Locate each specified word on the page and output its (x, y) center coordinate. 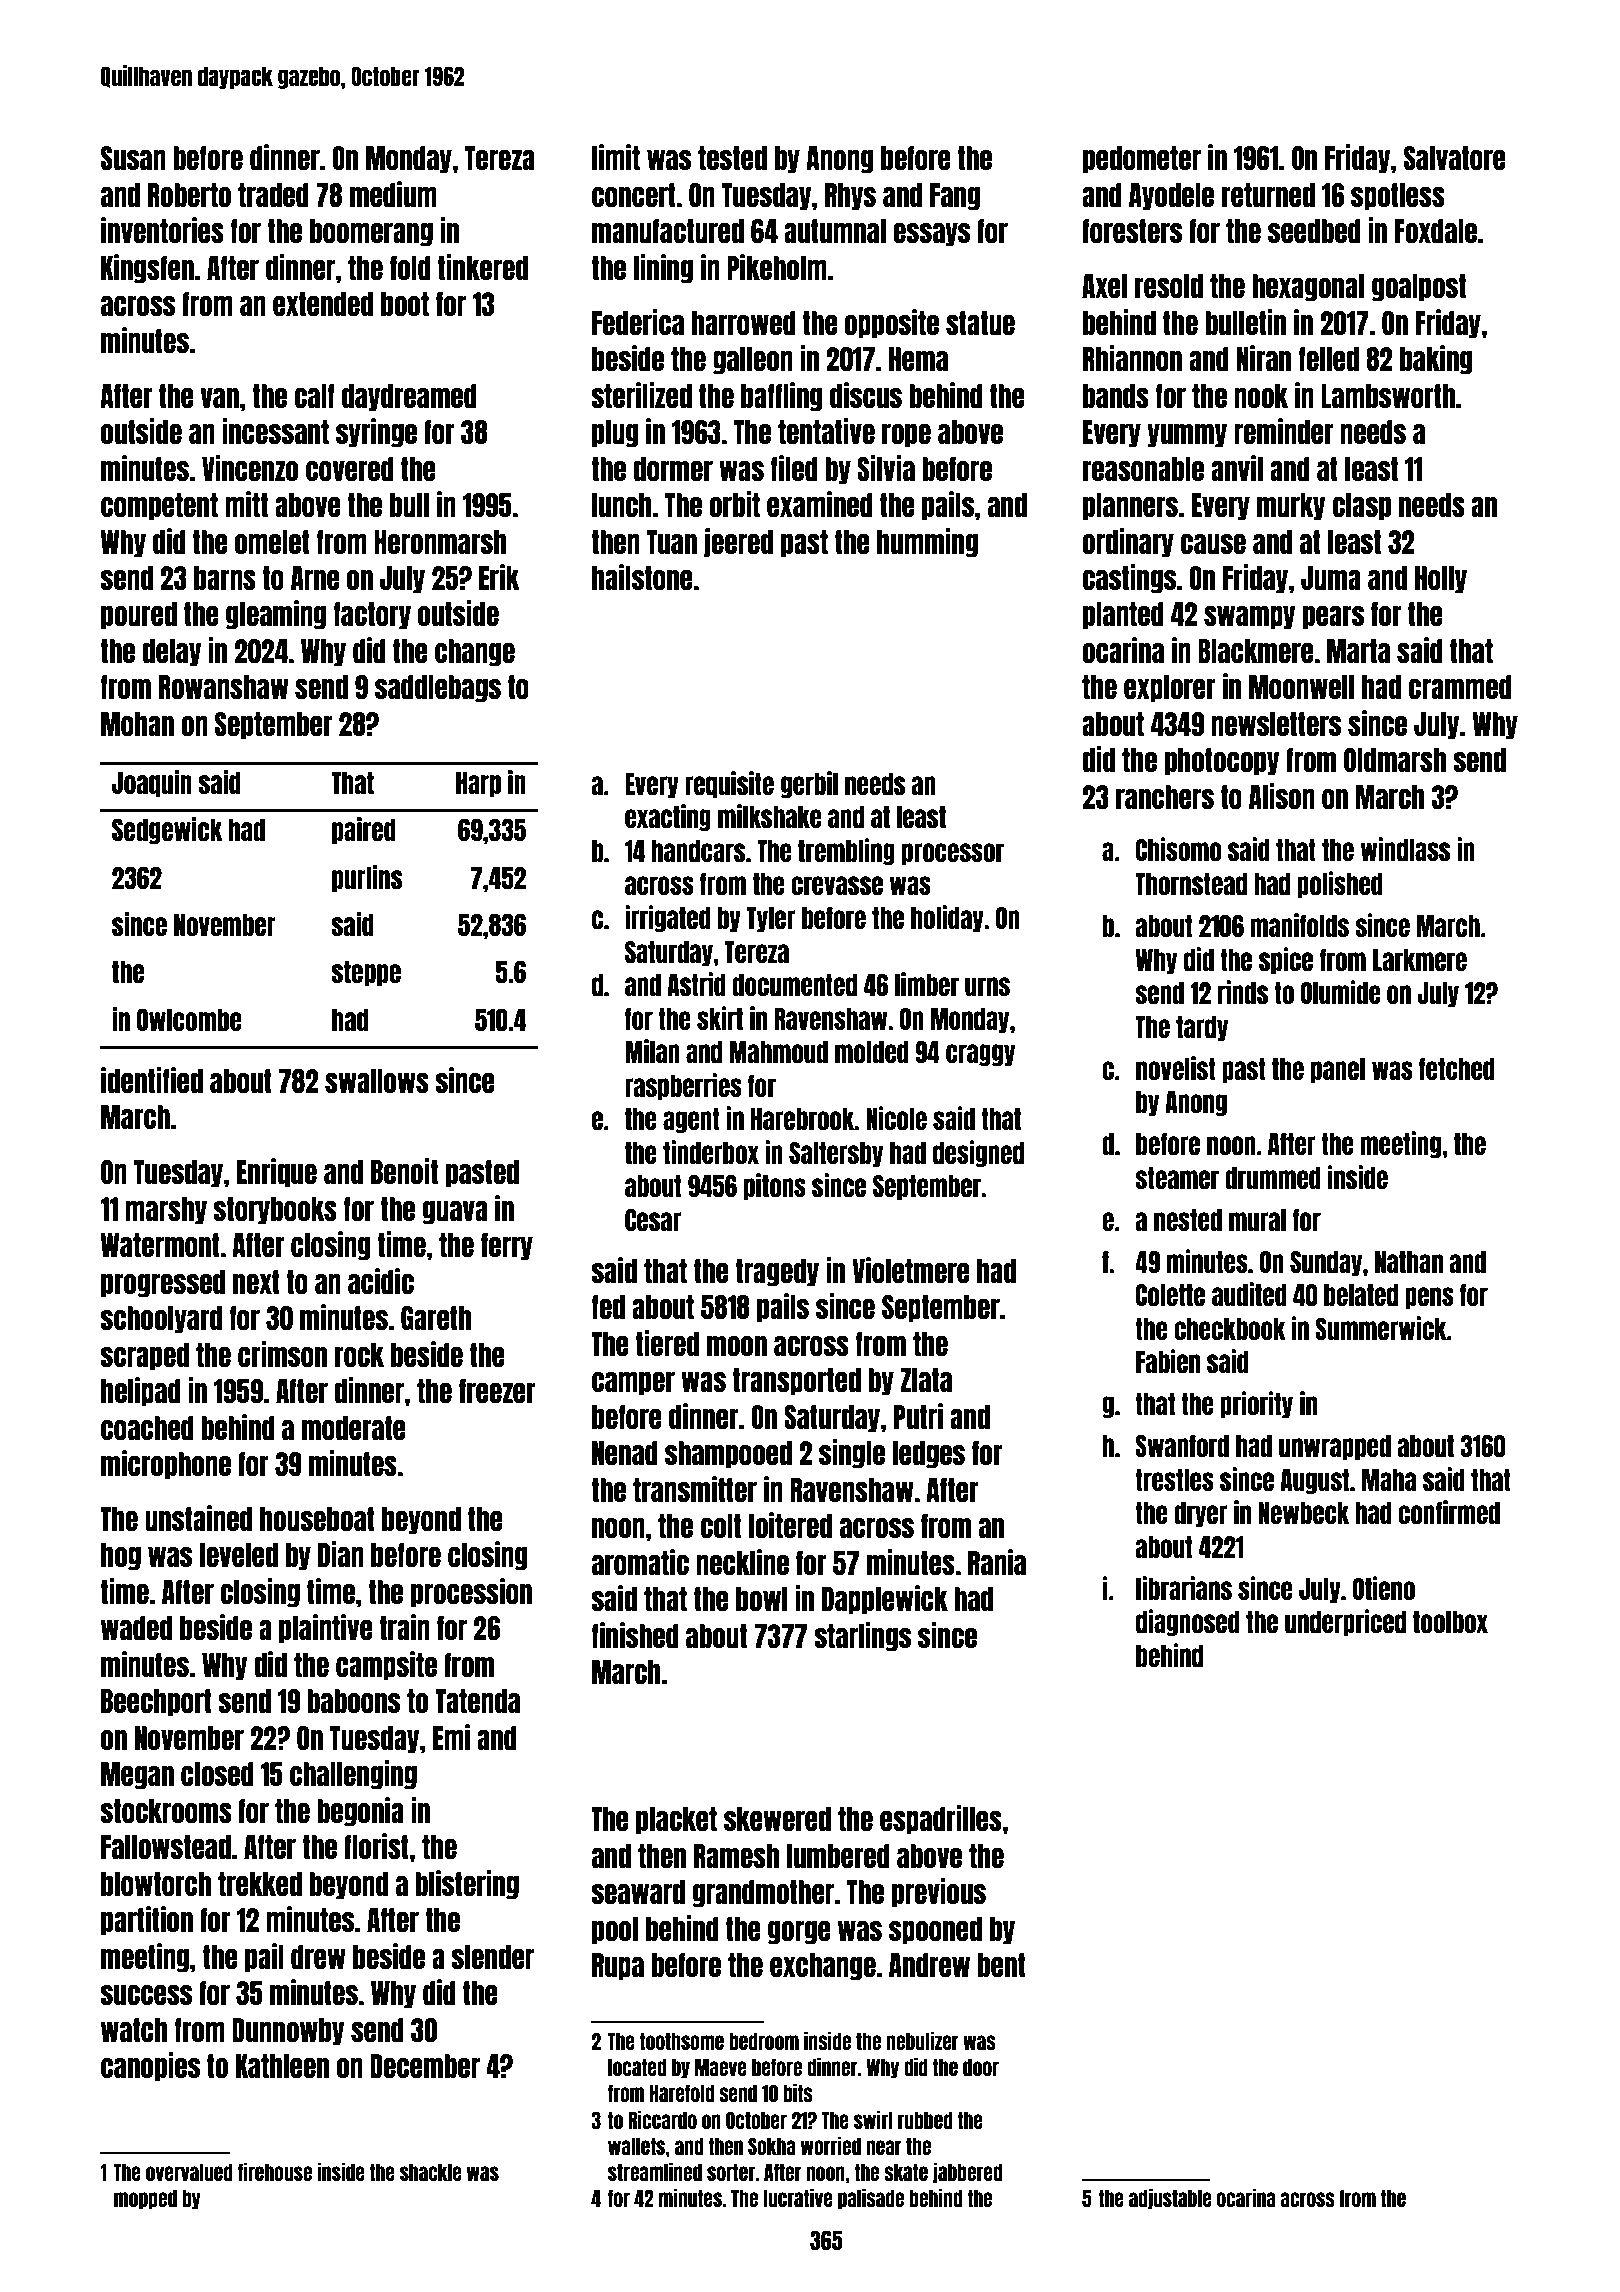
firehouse (275, 2171)
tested (732, 158)
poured (139, 616)
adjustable (1170, 2199)
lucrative (798, 2197)
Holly (1441, 580)
